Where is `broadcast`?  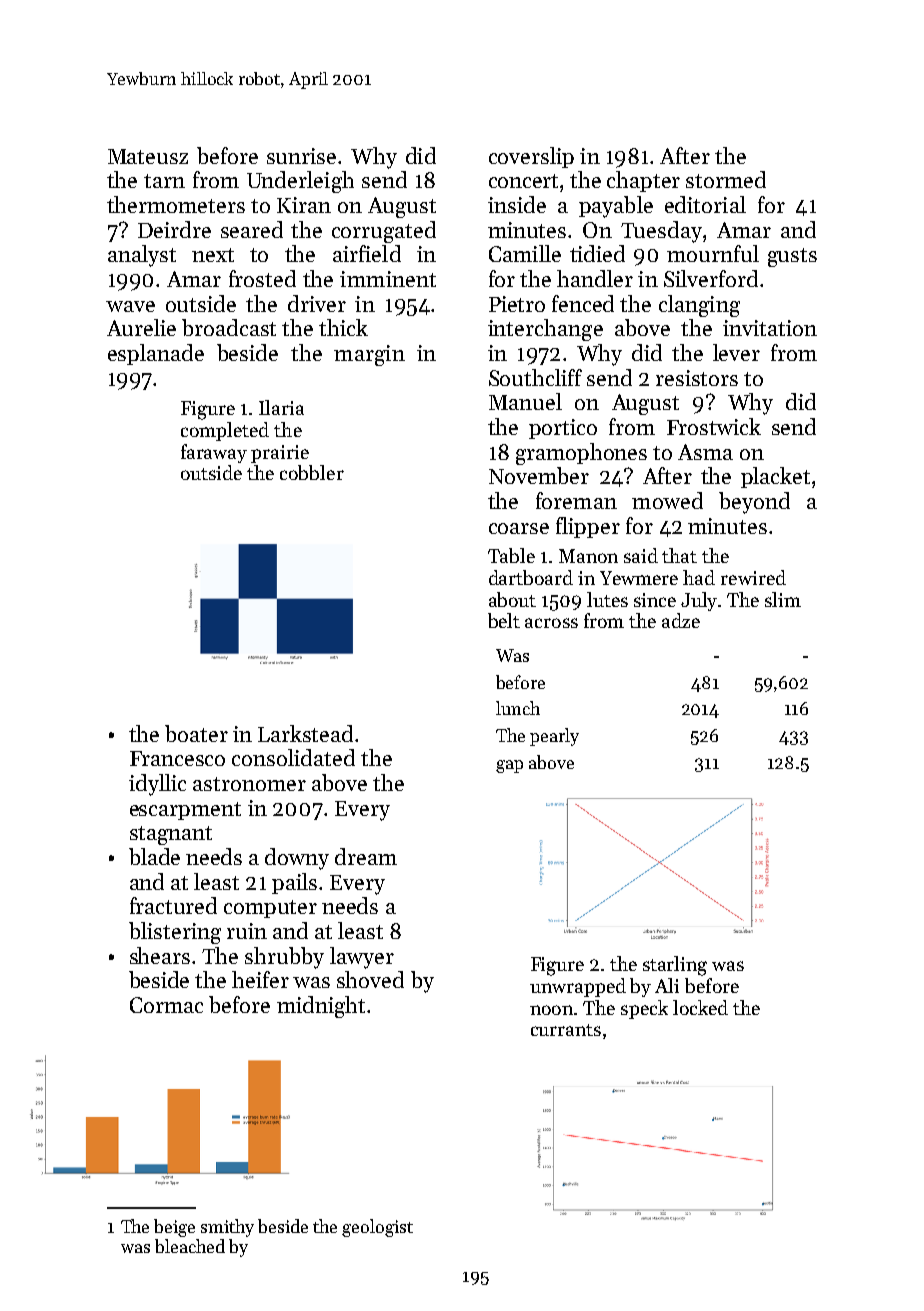
broadcast is located at coordinates (229, 327).
